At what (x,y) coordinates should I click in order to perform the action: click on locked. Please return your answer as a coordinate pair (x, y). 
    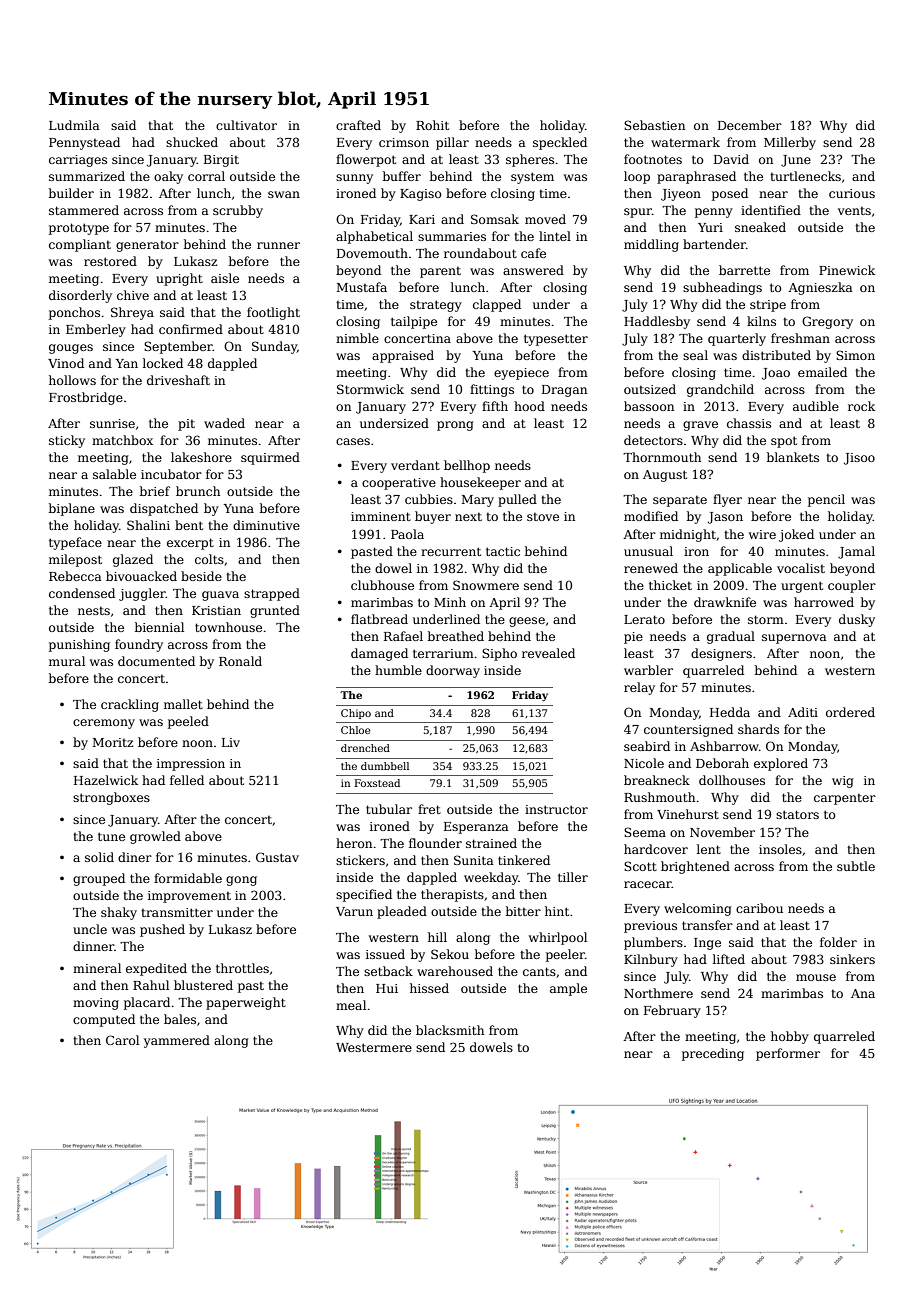
    Looking at the image, I should click on (163, 363).
